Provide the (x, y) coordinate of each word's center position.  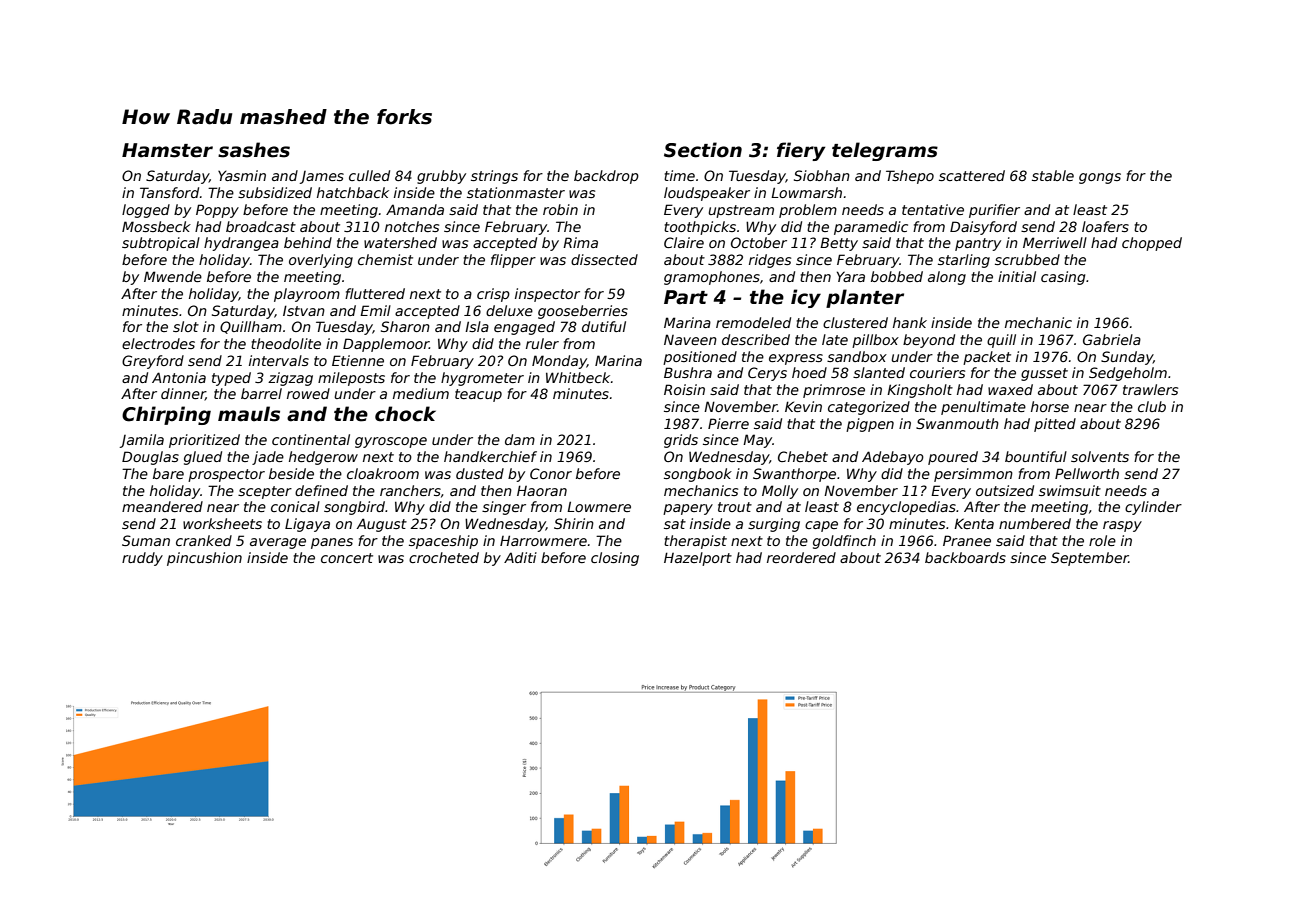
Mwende (173, 276)
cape (821, 526)
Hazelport (698, 559)
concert (347, 558)
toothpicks (700, 228)
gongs (1100, 178)
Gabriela (1112, 339)
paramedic (871, 228)
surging (774, 525)
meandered (162, 506)
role (1102, 540)
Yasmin (242, 175)
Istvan (304, 310)
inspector (547, 295)
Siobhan (822, 175)
